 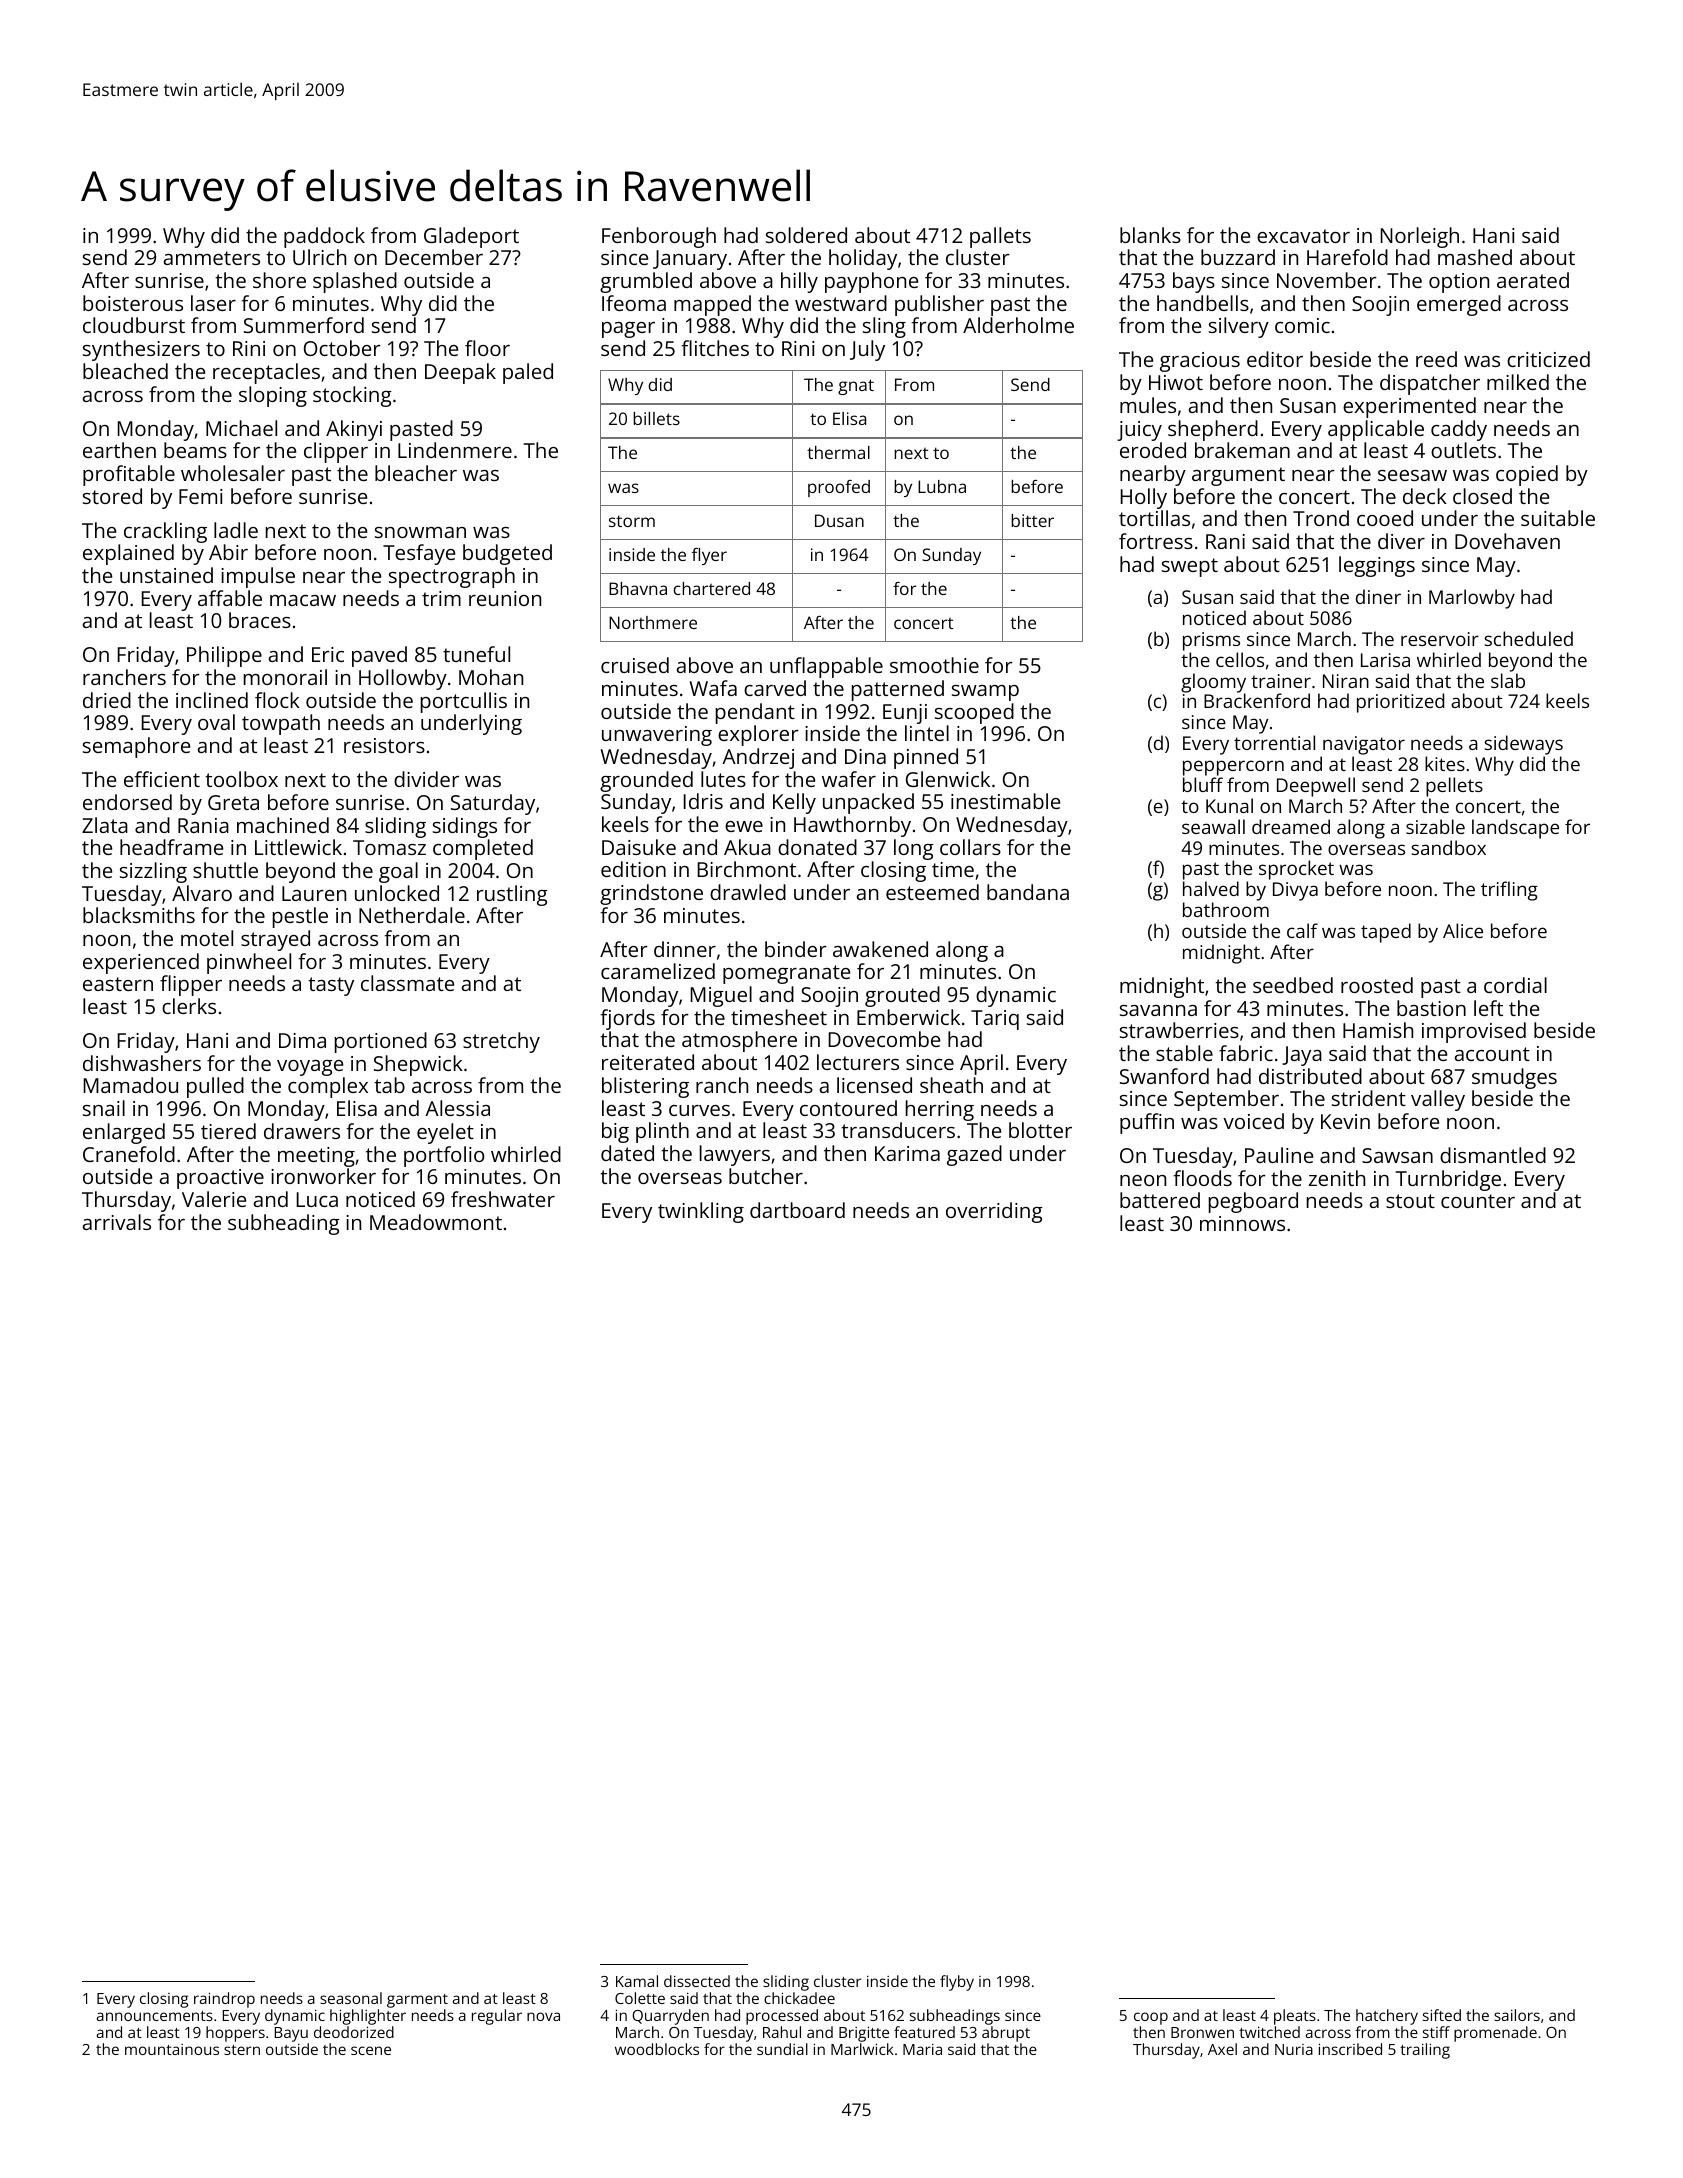 I want to click on announcements, so click(x=155, y=2016).
